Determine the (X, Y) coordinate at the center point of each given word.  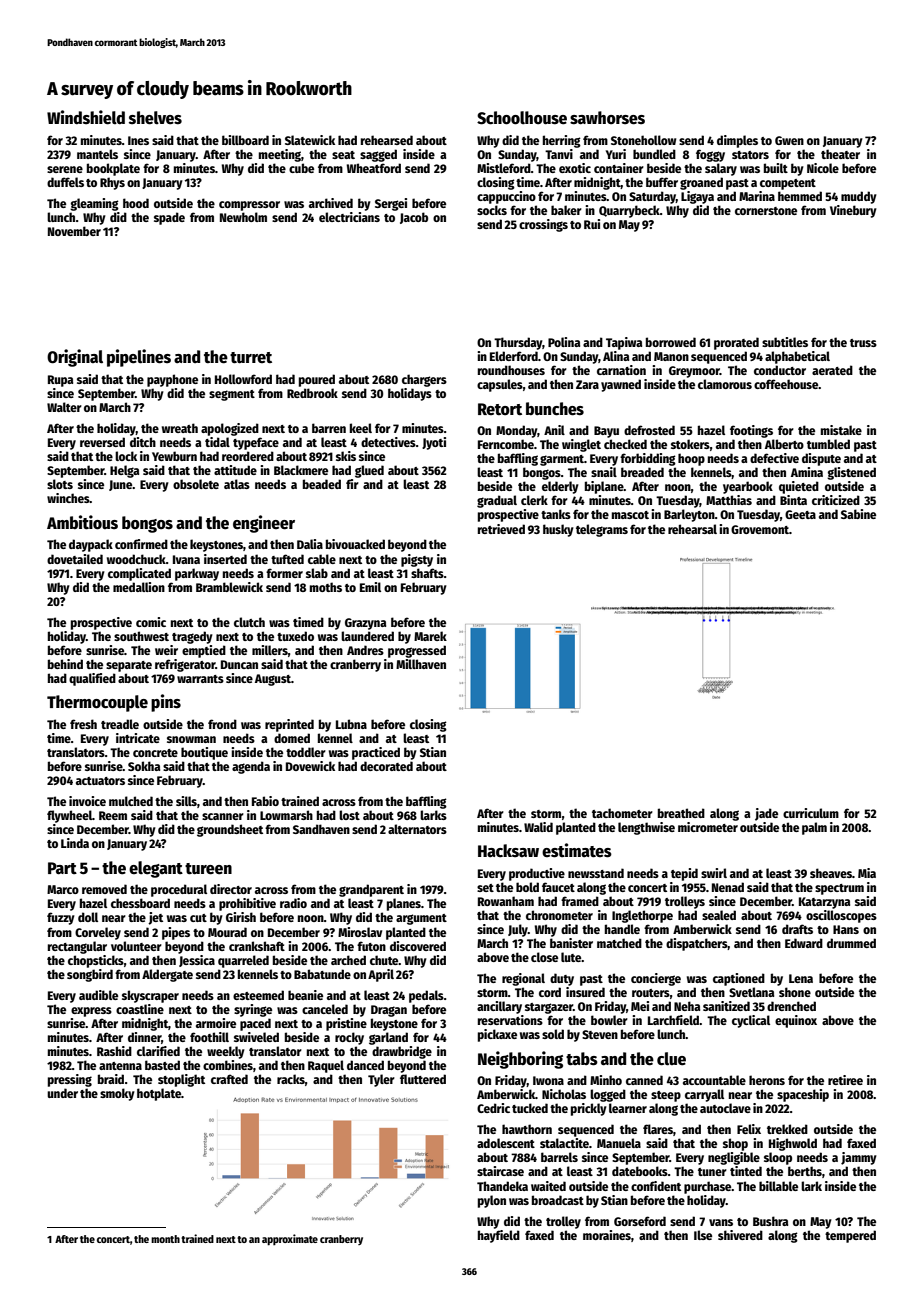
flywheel (69, 816)
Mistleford (504, 168)
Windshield (86, 117)
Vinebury (853, 211)
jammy (859, 1158)
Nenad (728, 887)
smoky (117, 1094)
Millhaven (421, 664)
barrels (559, 1157)
